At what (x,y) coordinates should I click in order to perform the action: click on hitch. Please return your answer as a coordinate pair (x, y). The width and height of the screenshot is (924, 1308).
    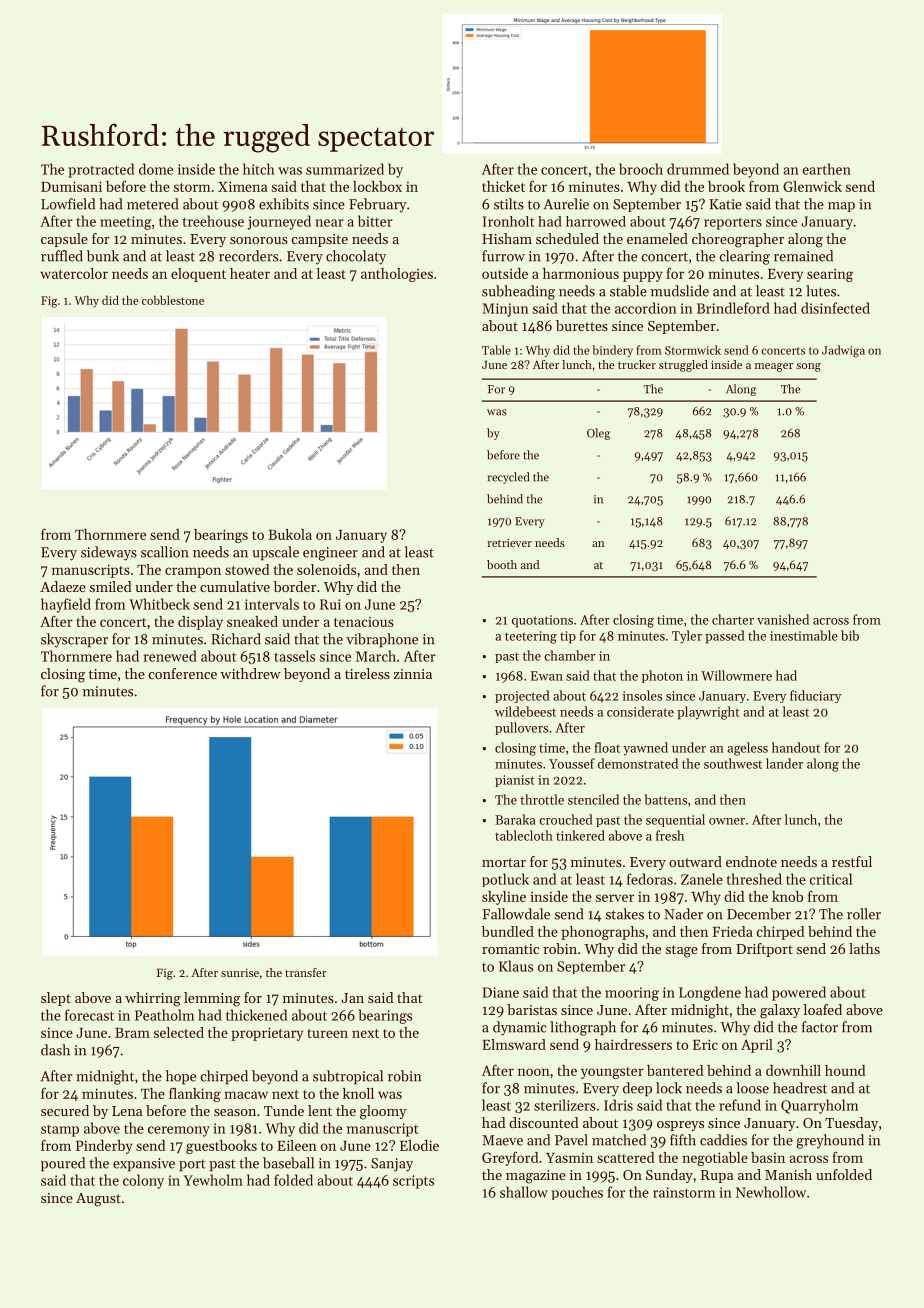
    Looking at the image, I should click on (259, 169).
